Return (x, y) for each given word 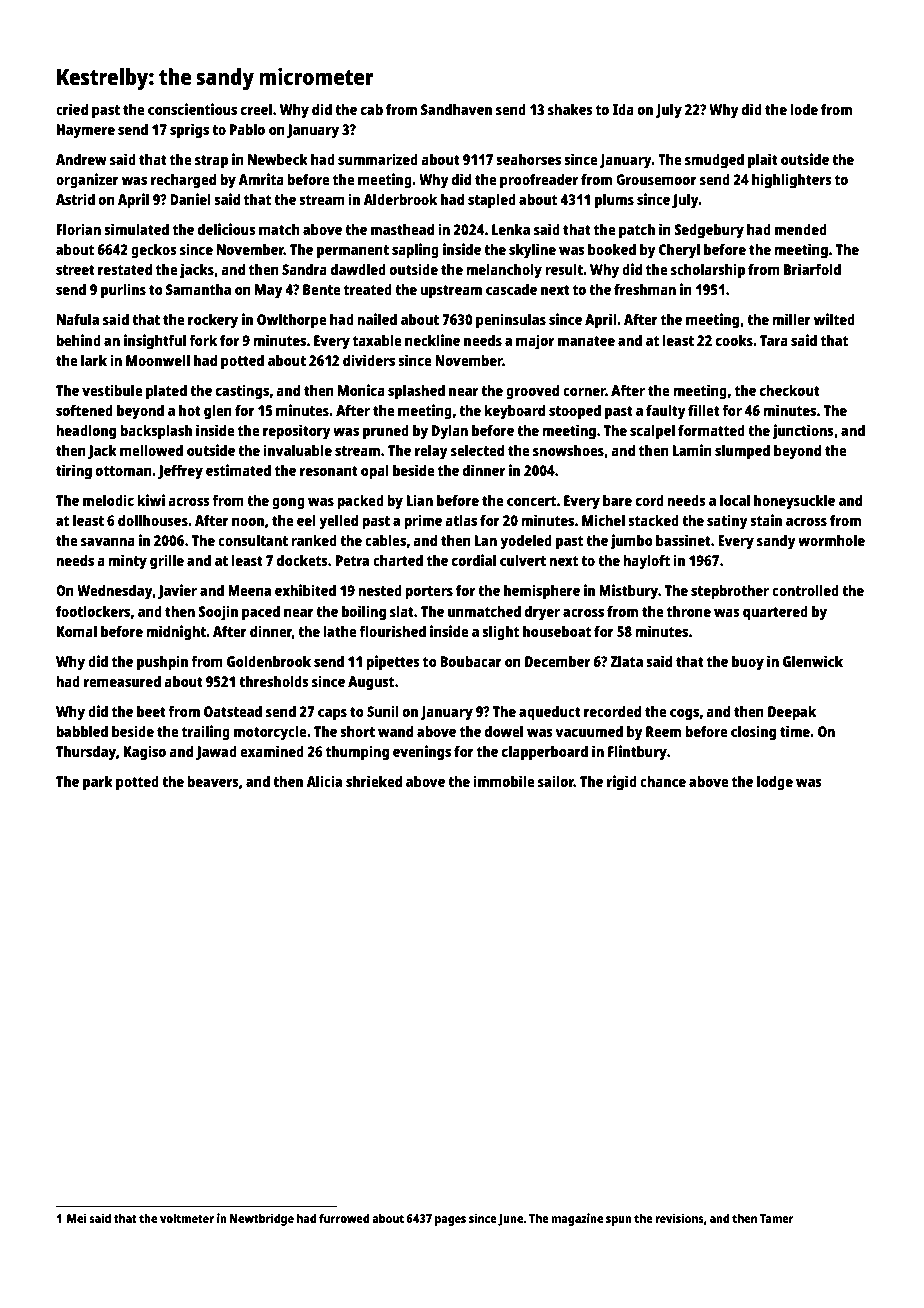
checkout (790, 390)
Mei (76, 1218)
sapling (415, 251)
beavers (213, 781)
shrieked (374, 781)
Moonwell (158, 360)
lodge (775, 783)
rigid (622, 783)
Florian (79, 229)
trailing (206, 733)
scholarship (708, 271)
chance (663, 781)
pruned (386, 432)
